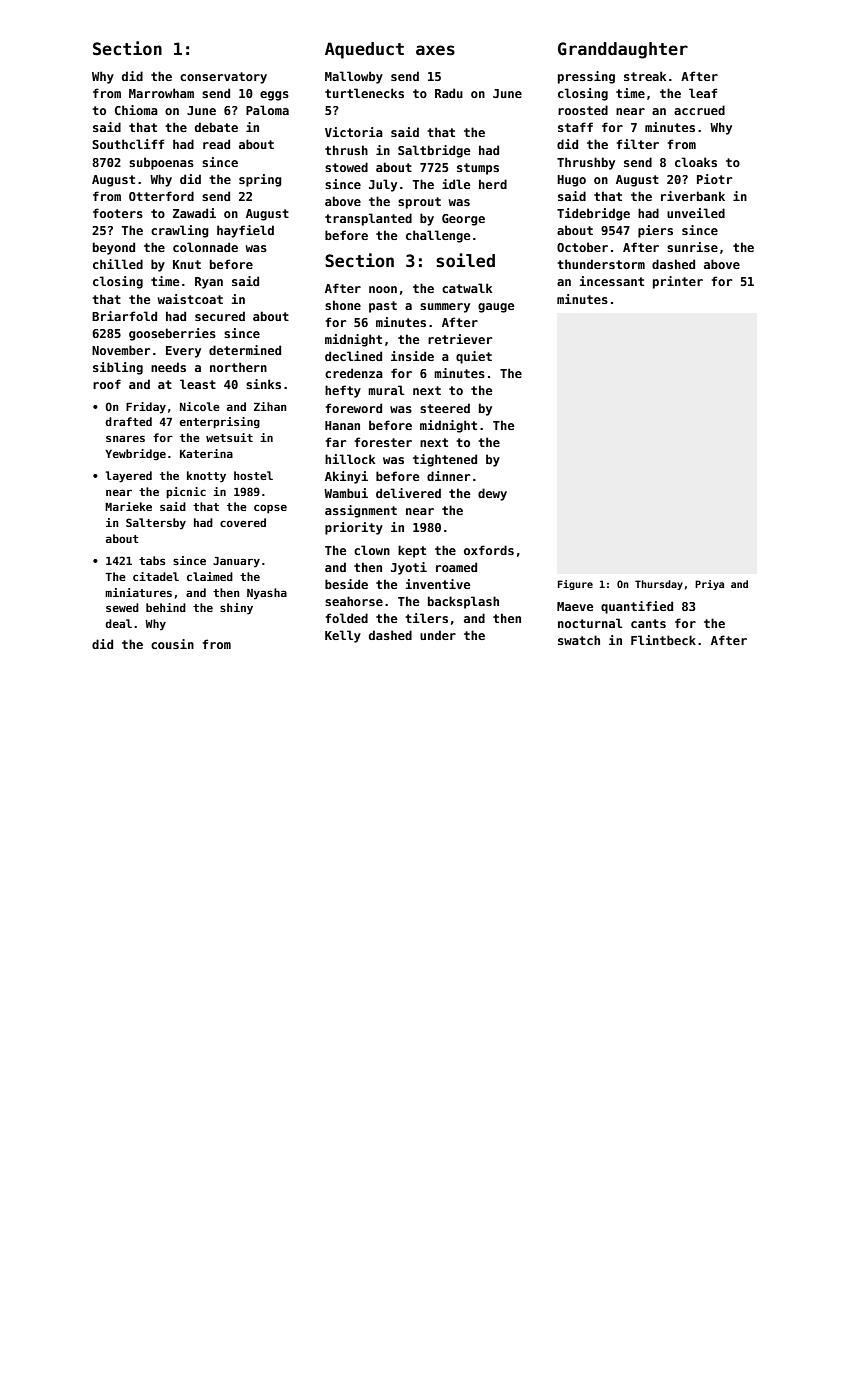  What do you see at coordinates (438, 236) in the document?
I see `challenge` at bounding box center [438, 236].
